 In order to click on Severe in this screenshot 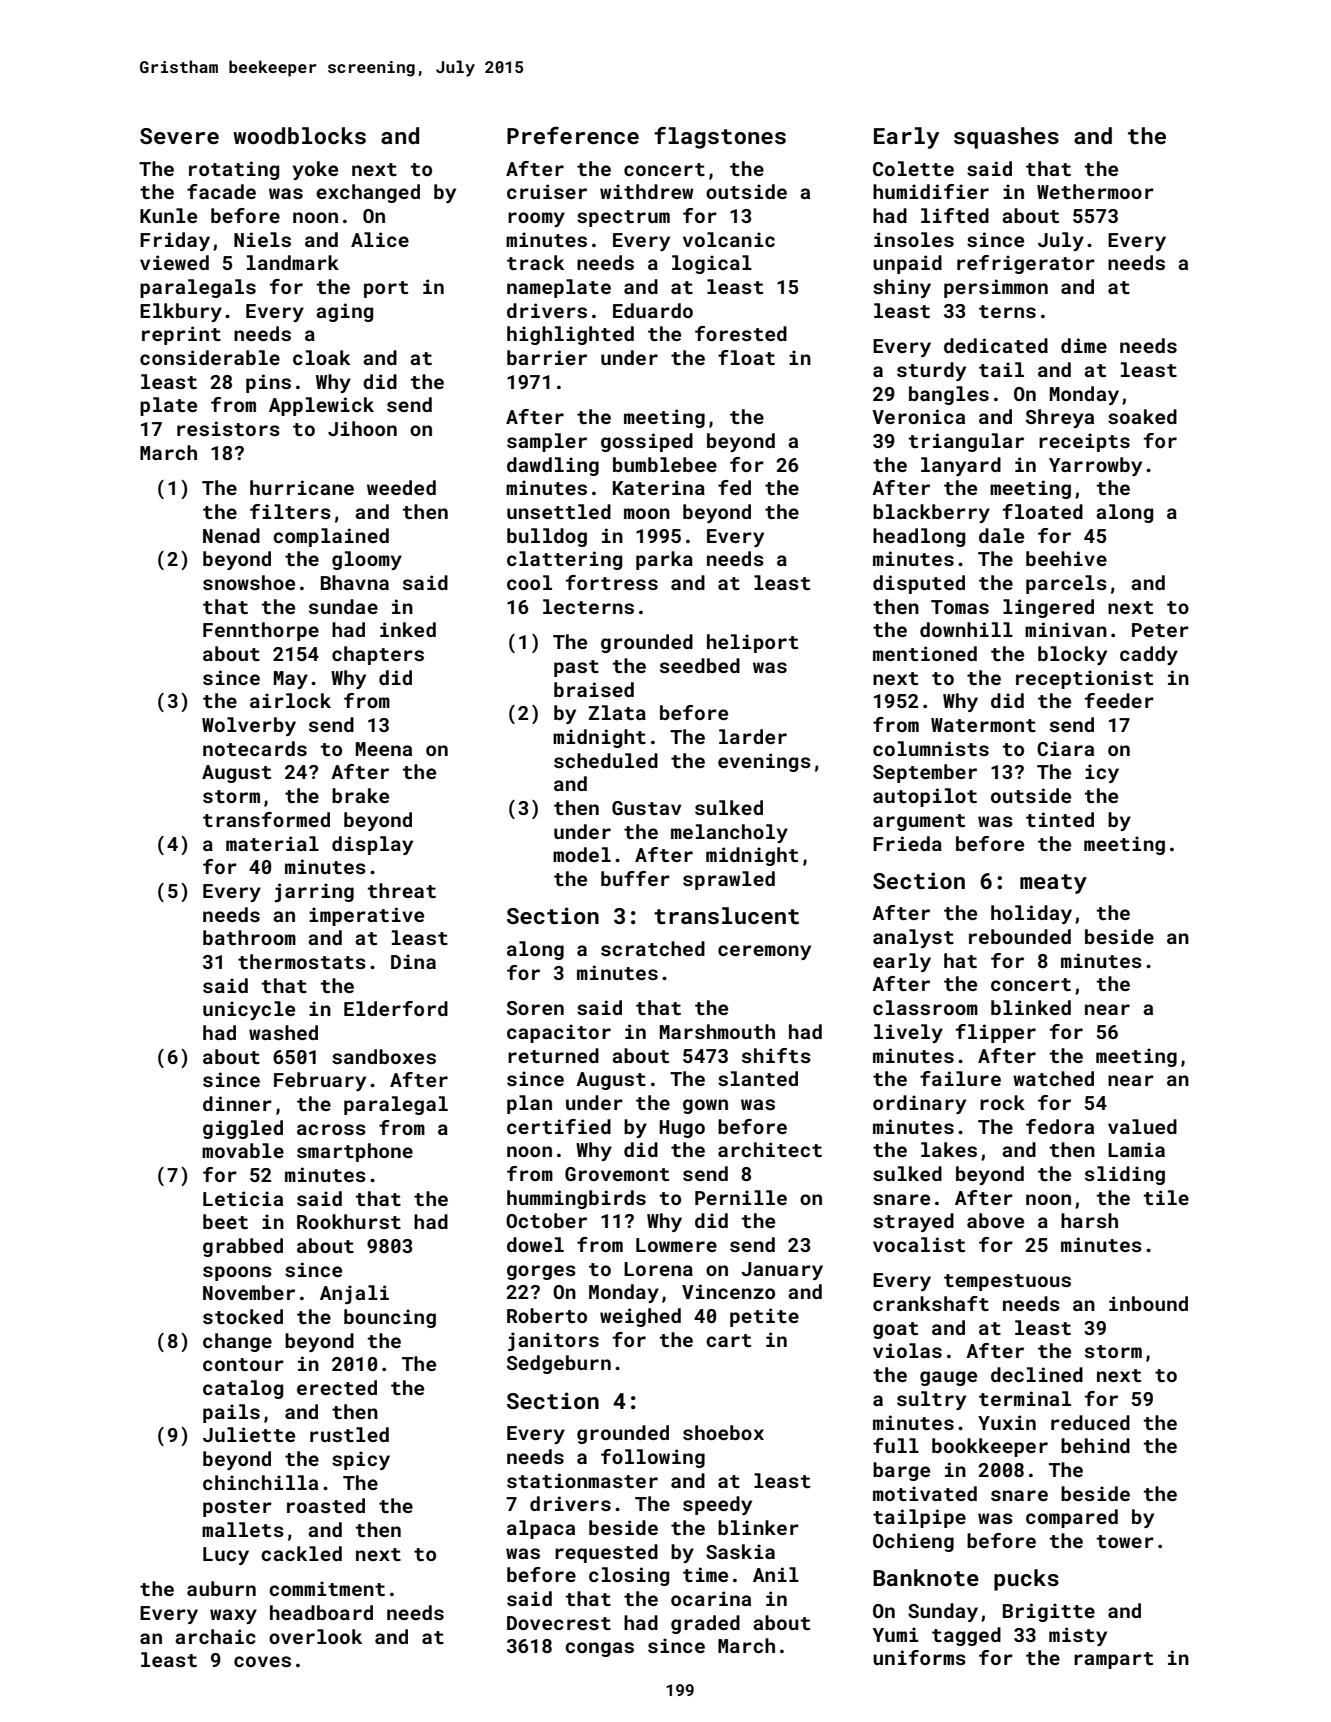, I will do `click(179, 136)`.
